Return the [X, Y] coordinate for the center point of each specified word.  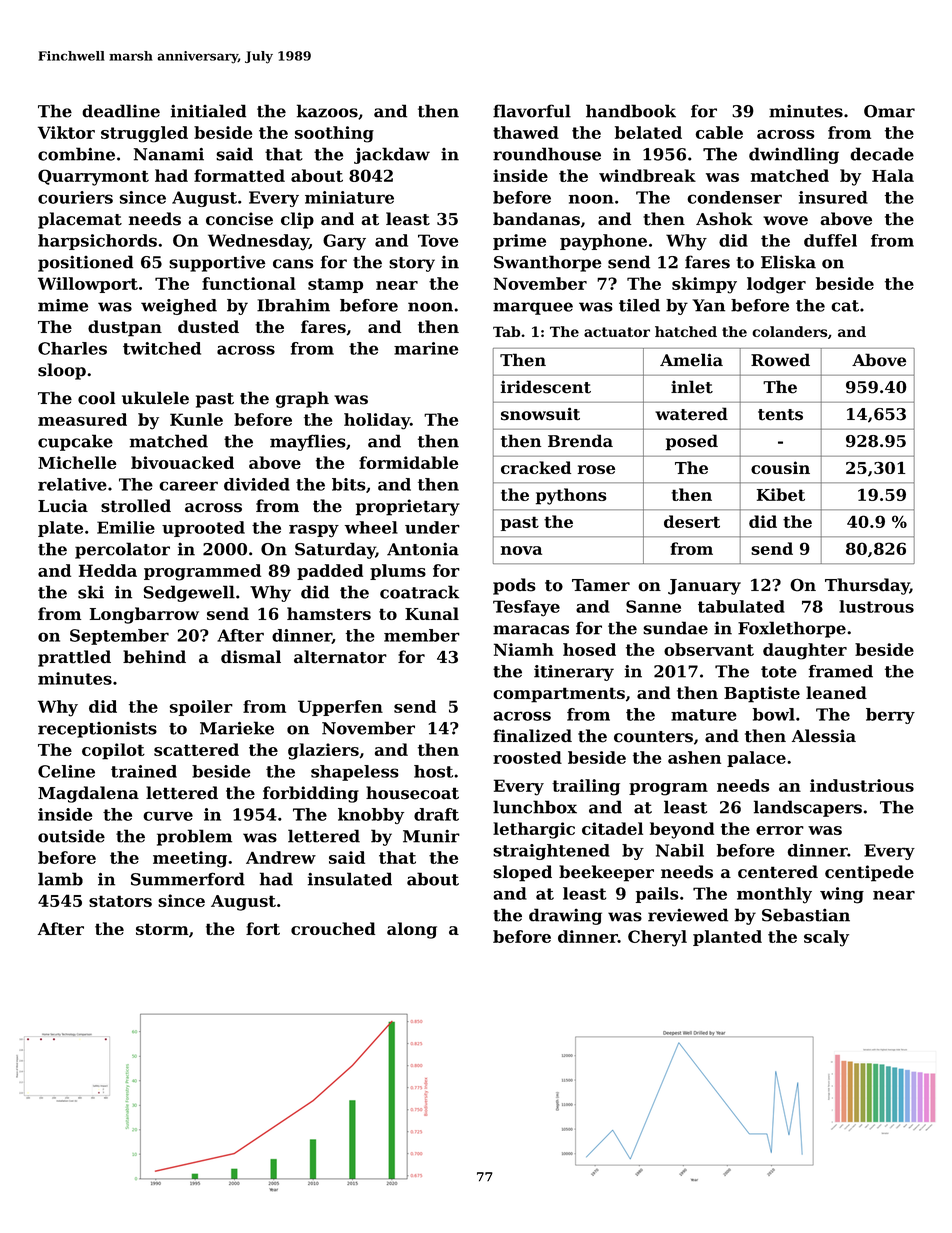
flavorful [532, 111]
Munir [431, 836]
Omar [889, 111]
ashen [694, 757]
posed [692, 442]
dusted [208, 326]
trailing [586, 787]
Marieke [237, 728]
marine [426, 348]
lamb [60, 879]
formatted [239, 175]
